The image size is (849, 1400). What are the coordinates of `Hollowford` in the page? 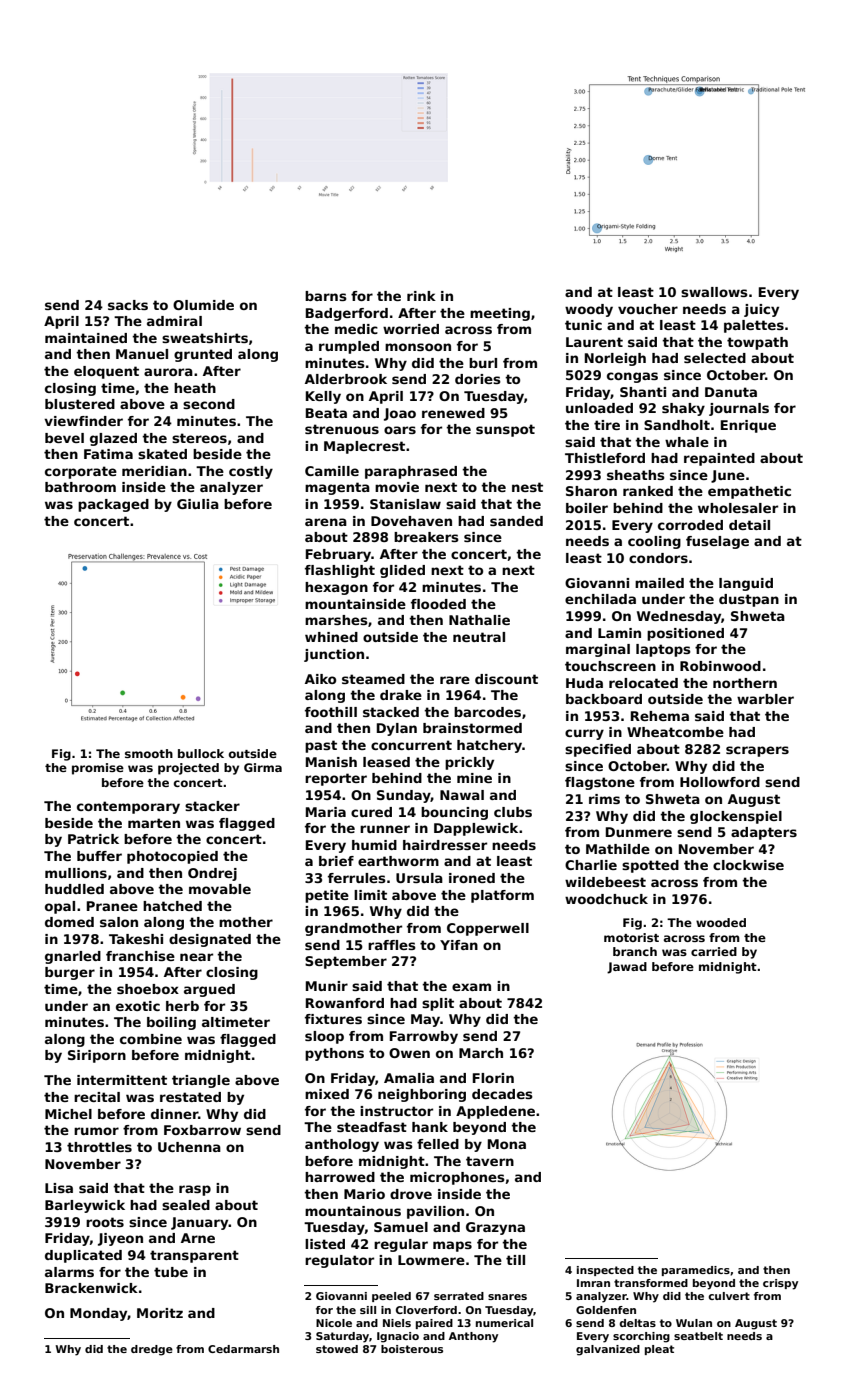 It's located at (720, 782).
